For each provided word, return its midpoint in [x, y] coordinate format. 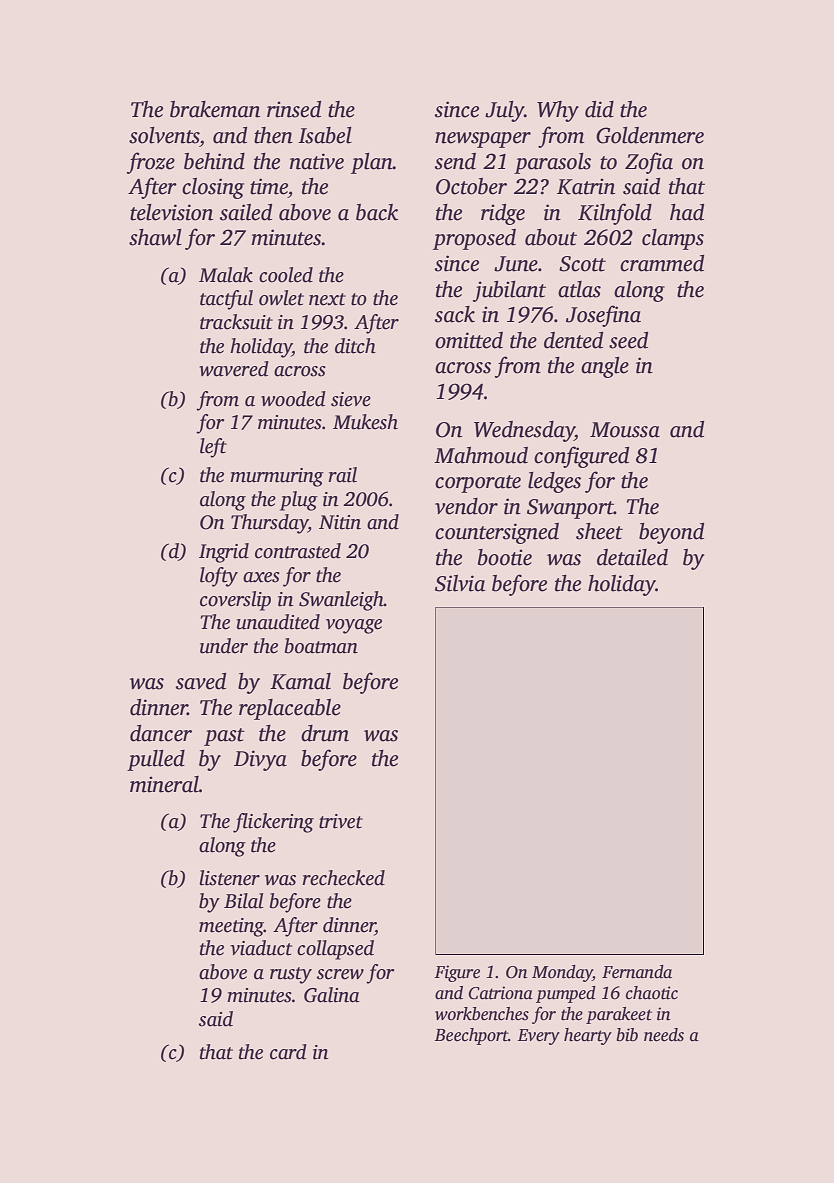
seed [628, 340]
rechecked [343, 878]
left [213, 448]
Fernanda [637, 972]
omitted [469, 340]
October [471, 186]
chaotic [652, 993]
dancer [161, 733]
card [288, 1052]
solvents [164, 135]
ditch [355, 346]
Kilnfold [615, 214]
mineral [164, 784]
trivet [341, 821]
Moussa [625, 430]
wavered [234, 369]
